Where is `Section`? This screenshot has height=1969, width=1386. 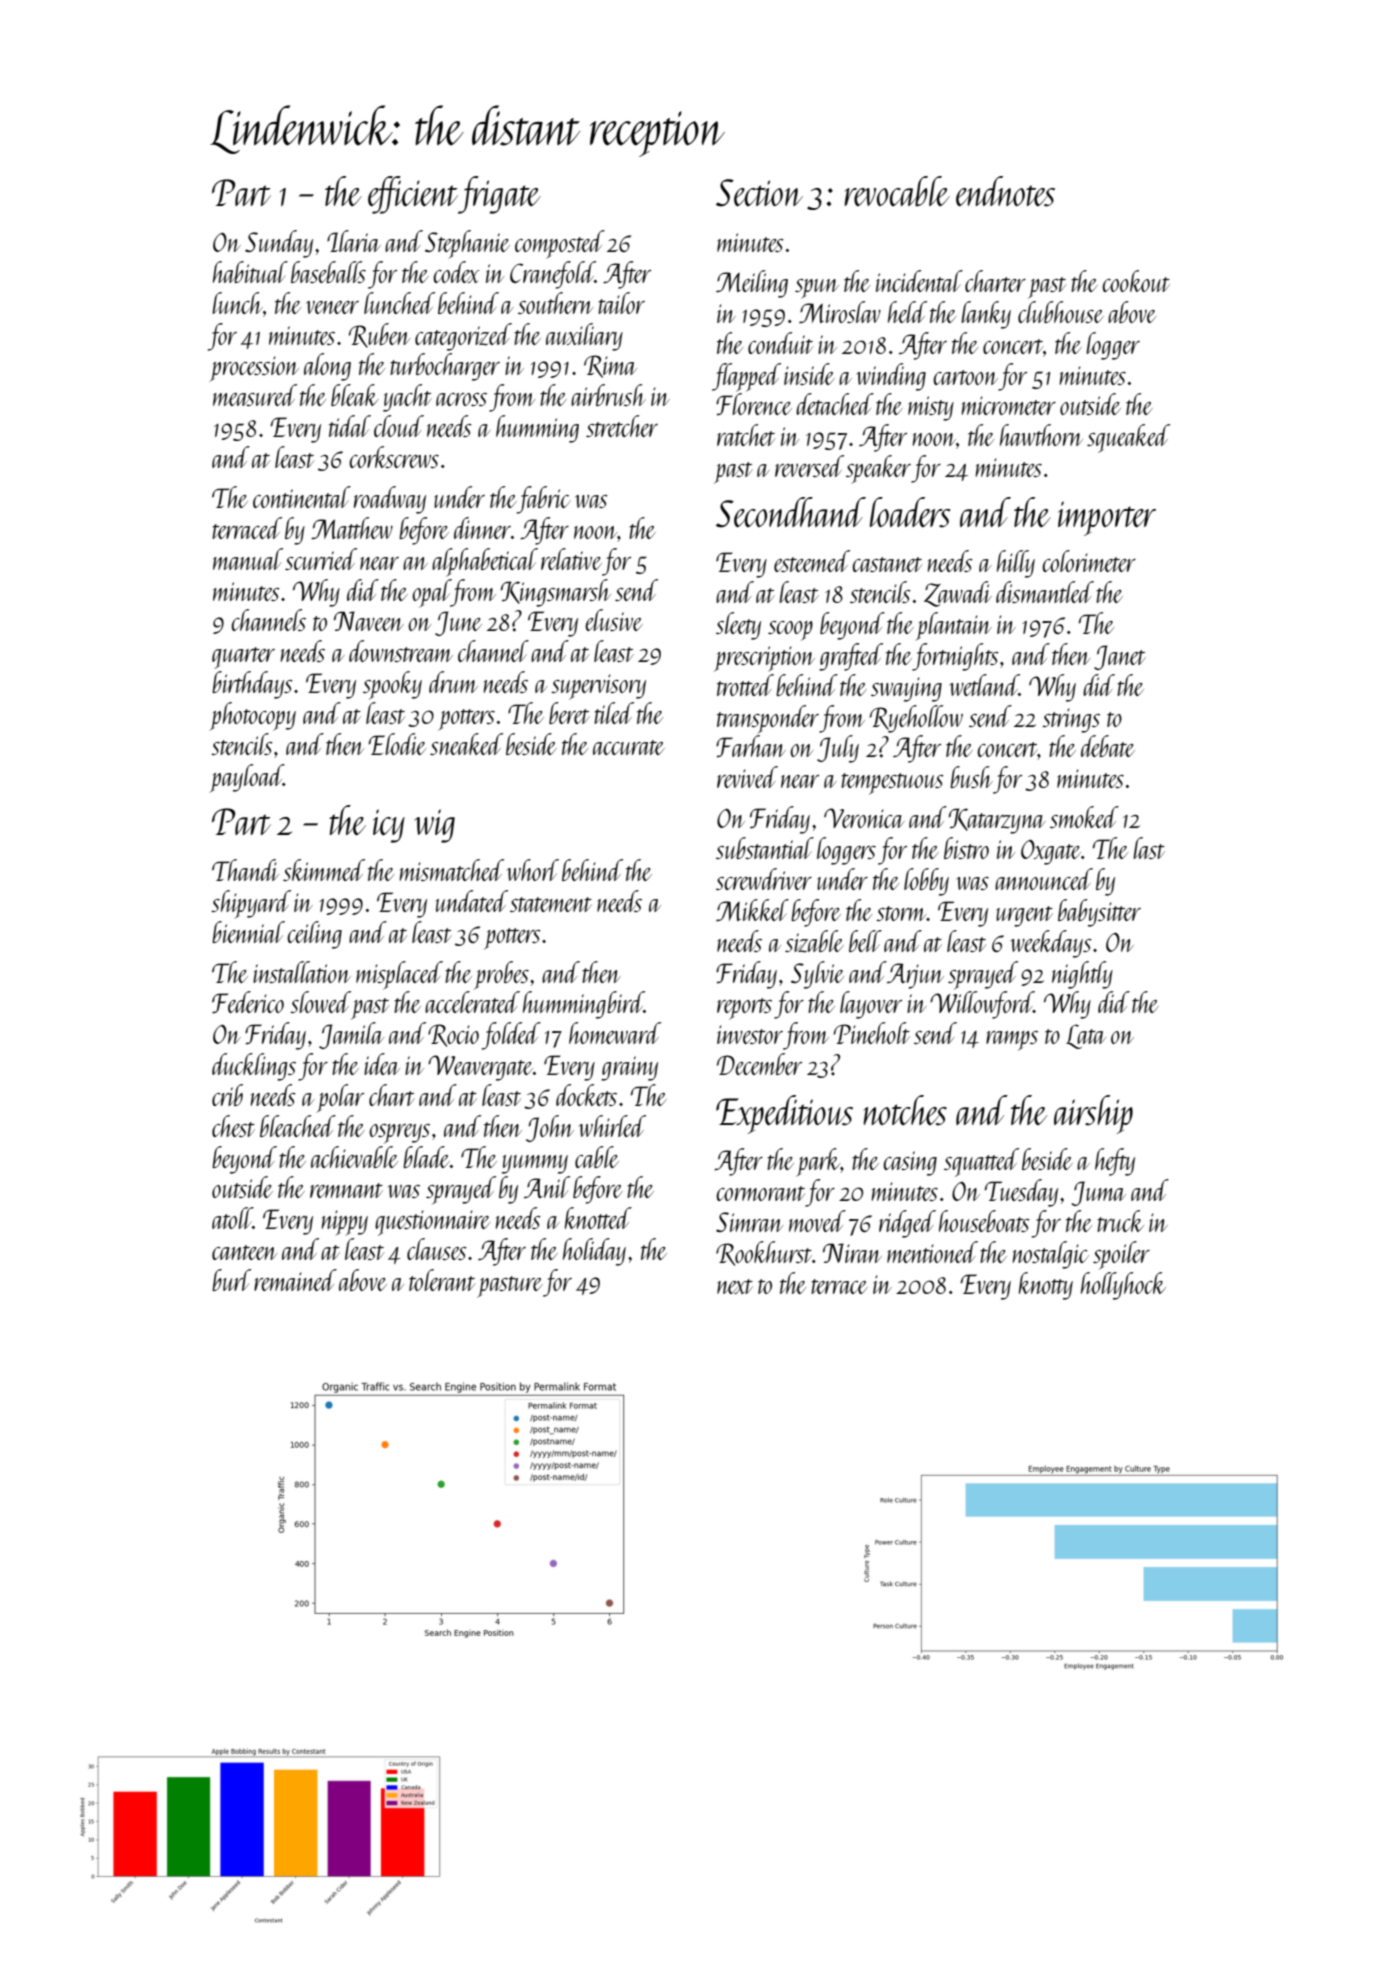 Section is located at coordinates (759, 193).
